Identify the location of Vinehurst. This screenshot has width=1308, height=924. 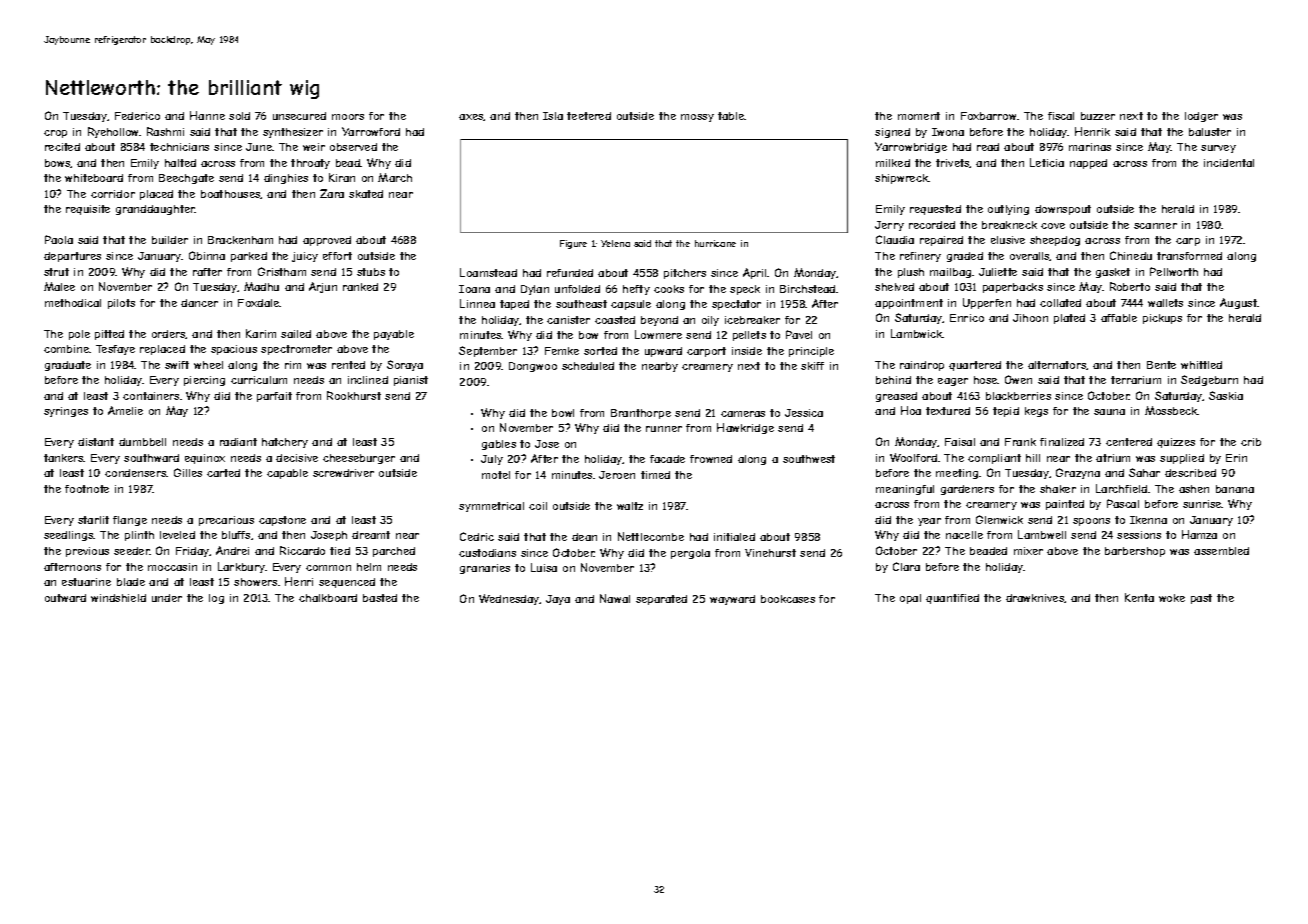
(770, 553).
